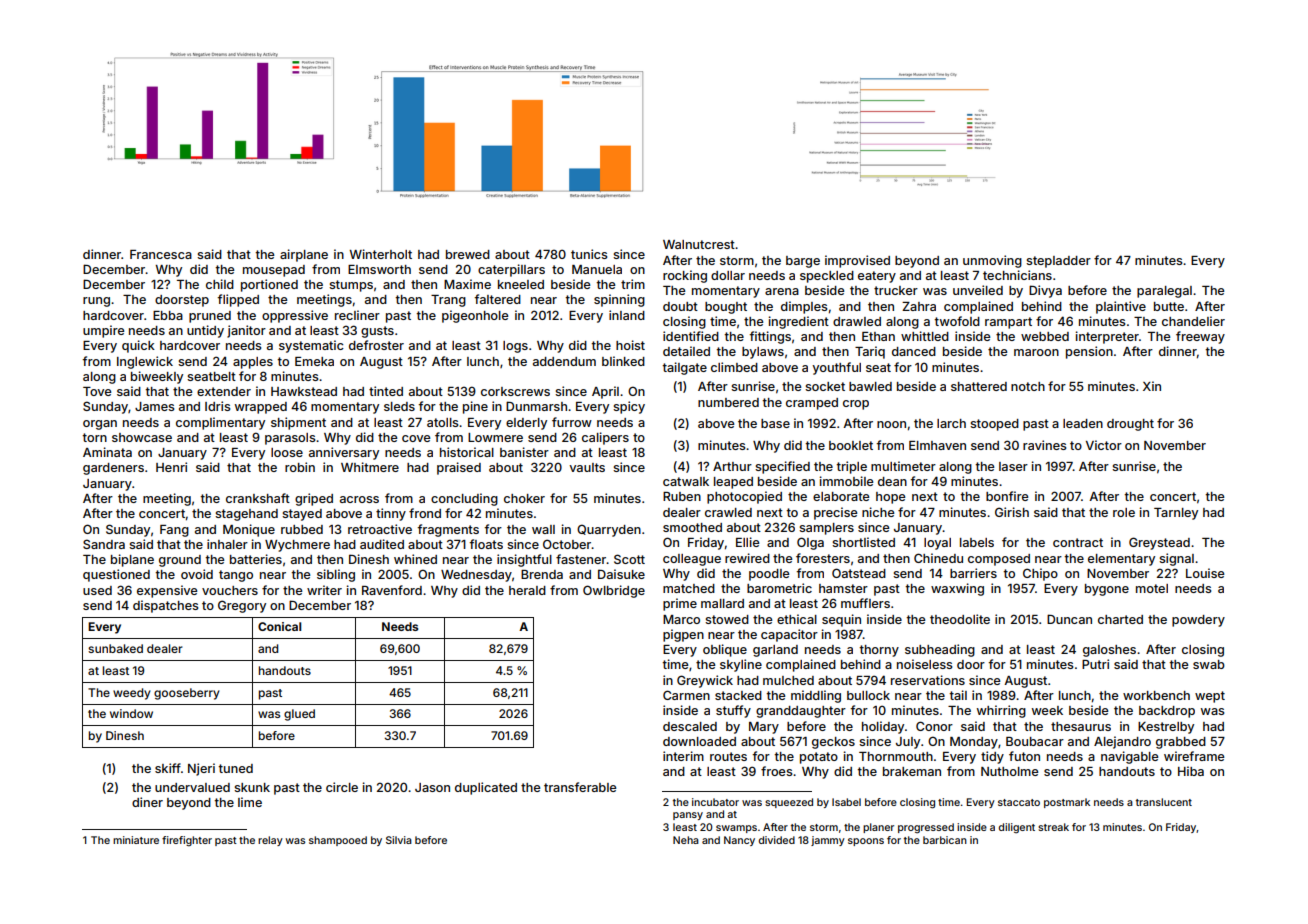  I want to click on gooseberry, so click(187, 694).
